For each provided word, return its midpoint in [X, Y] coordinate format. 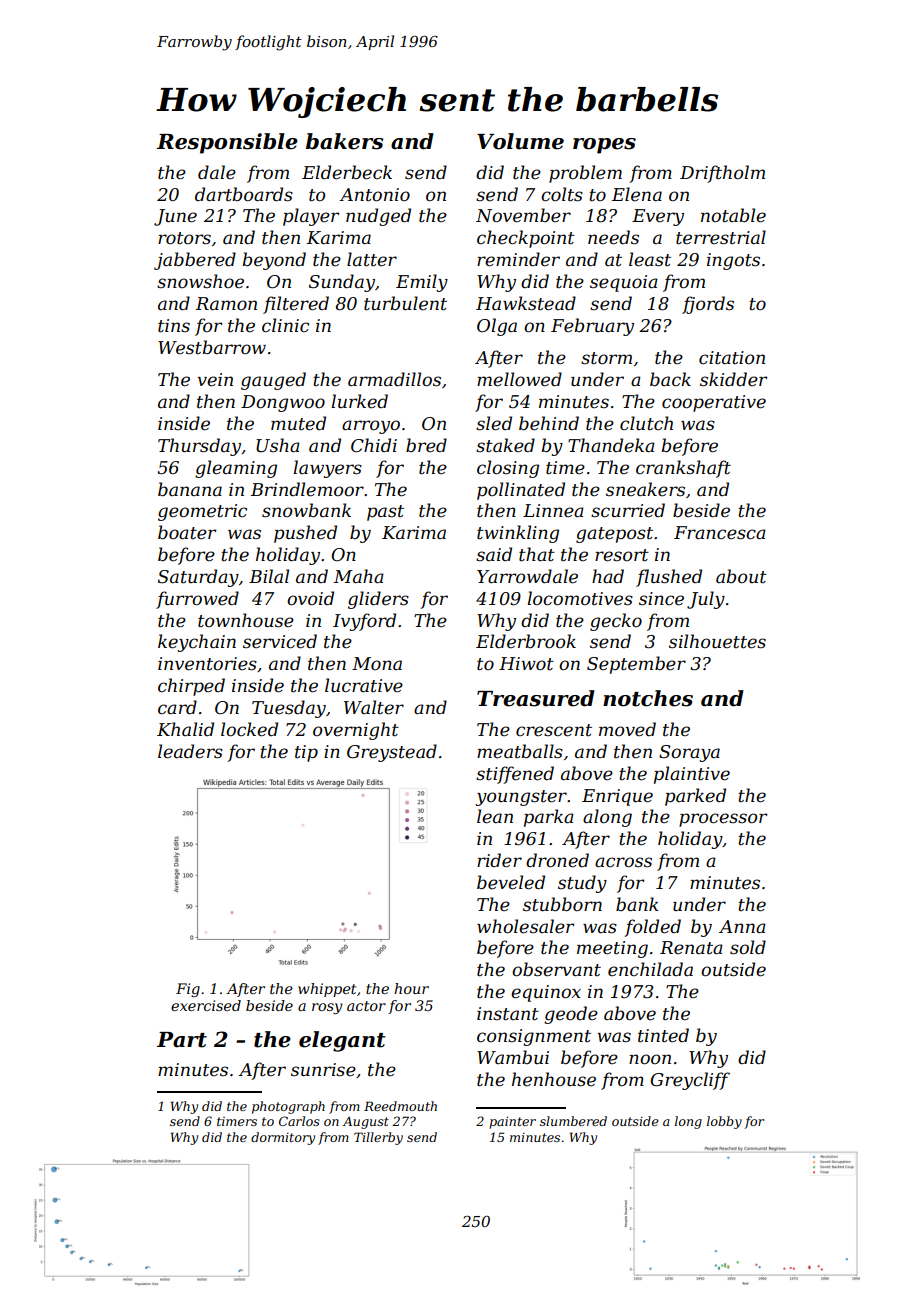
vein [215, 380]
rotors [184, 238]
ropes [604, 146]
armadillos [394, 379]
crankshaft [683, 469]
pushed [305, 534]
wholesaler [526, 926]
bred [426, 445]
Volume [520, 141]
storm [606, 358]
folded [652, 928]
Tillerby [378, 1138]
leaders [190, 751]
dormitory [283, 1138]
